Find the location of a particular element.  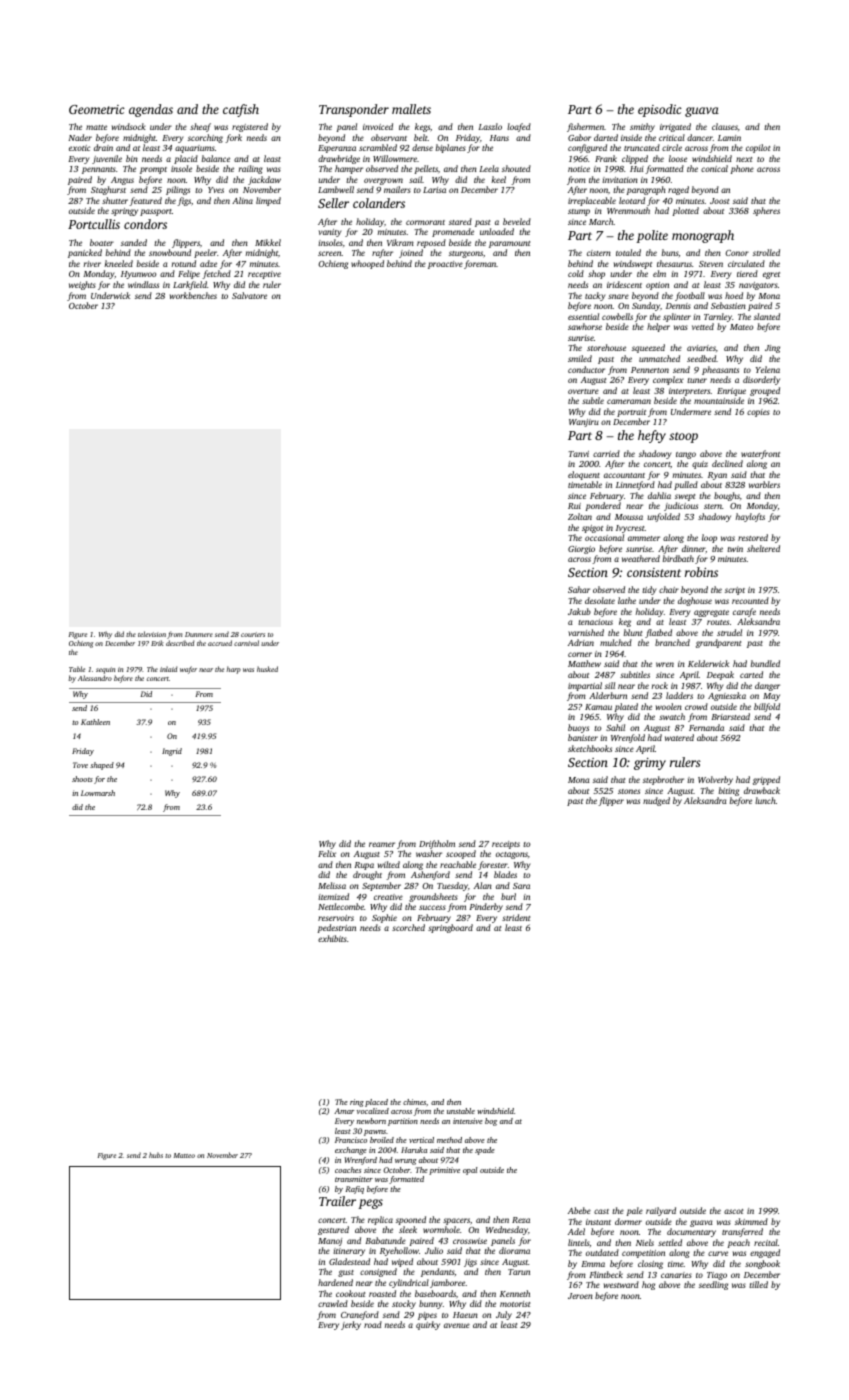

Geometric is located at coordinates (97, 109).
